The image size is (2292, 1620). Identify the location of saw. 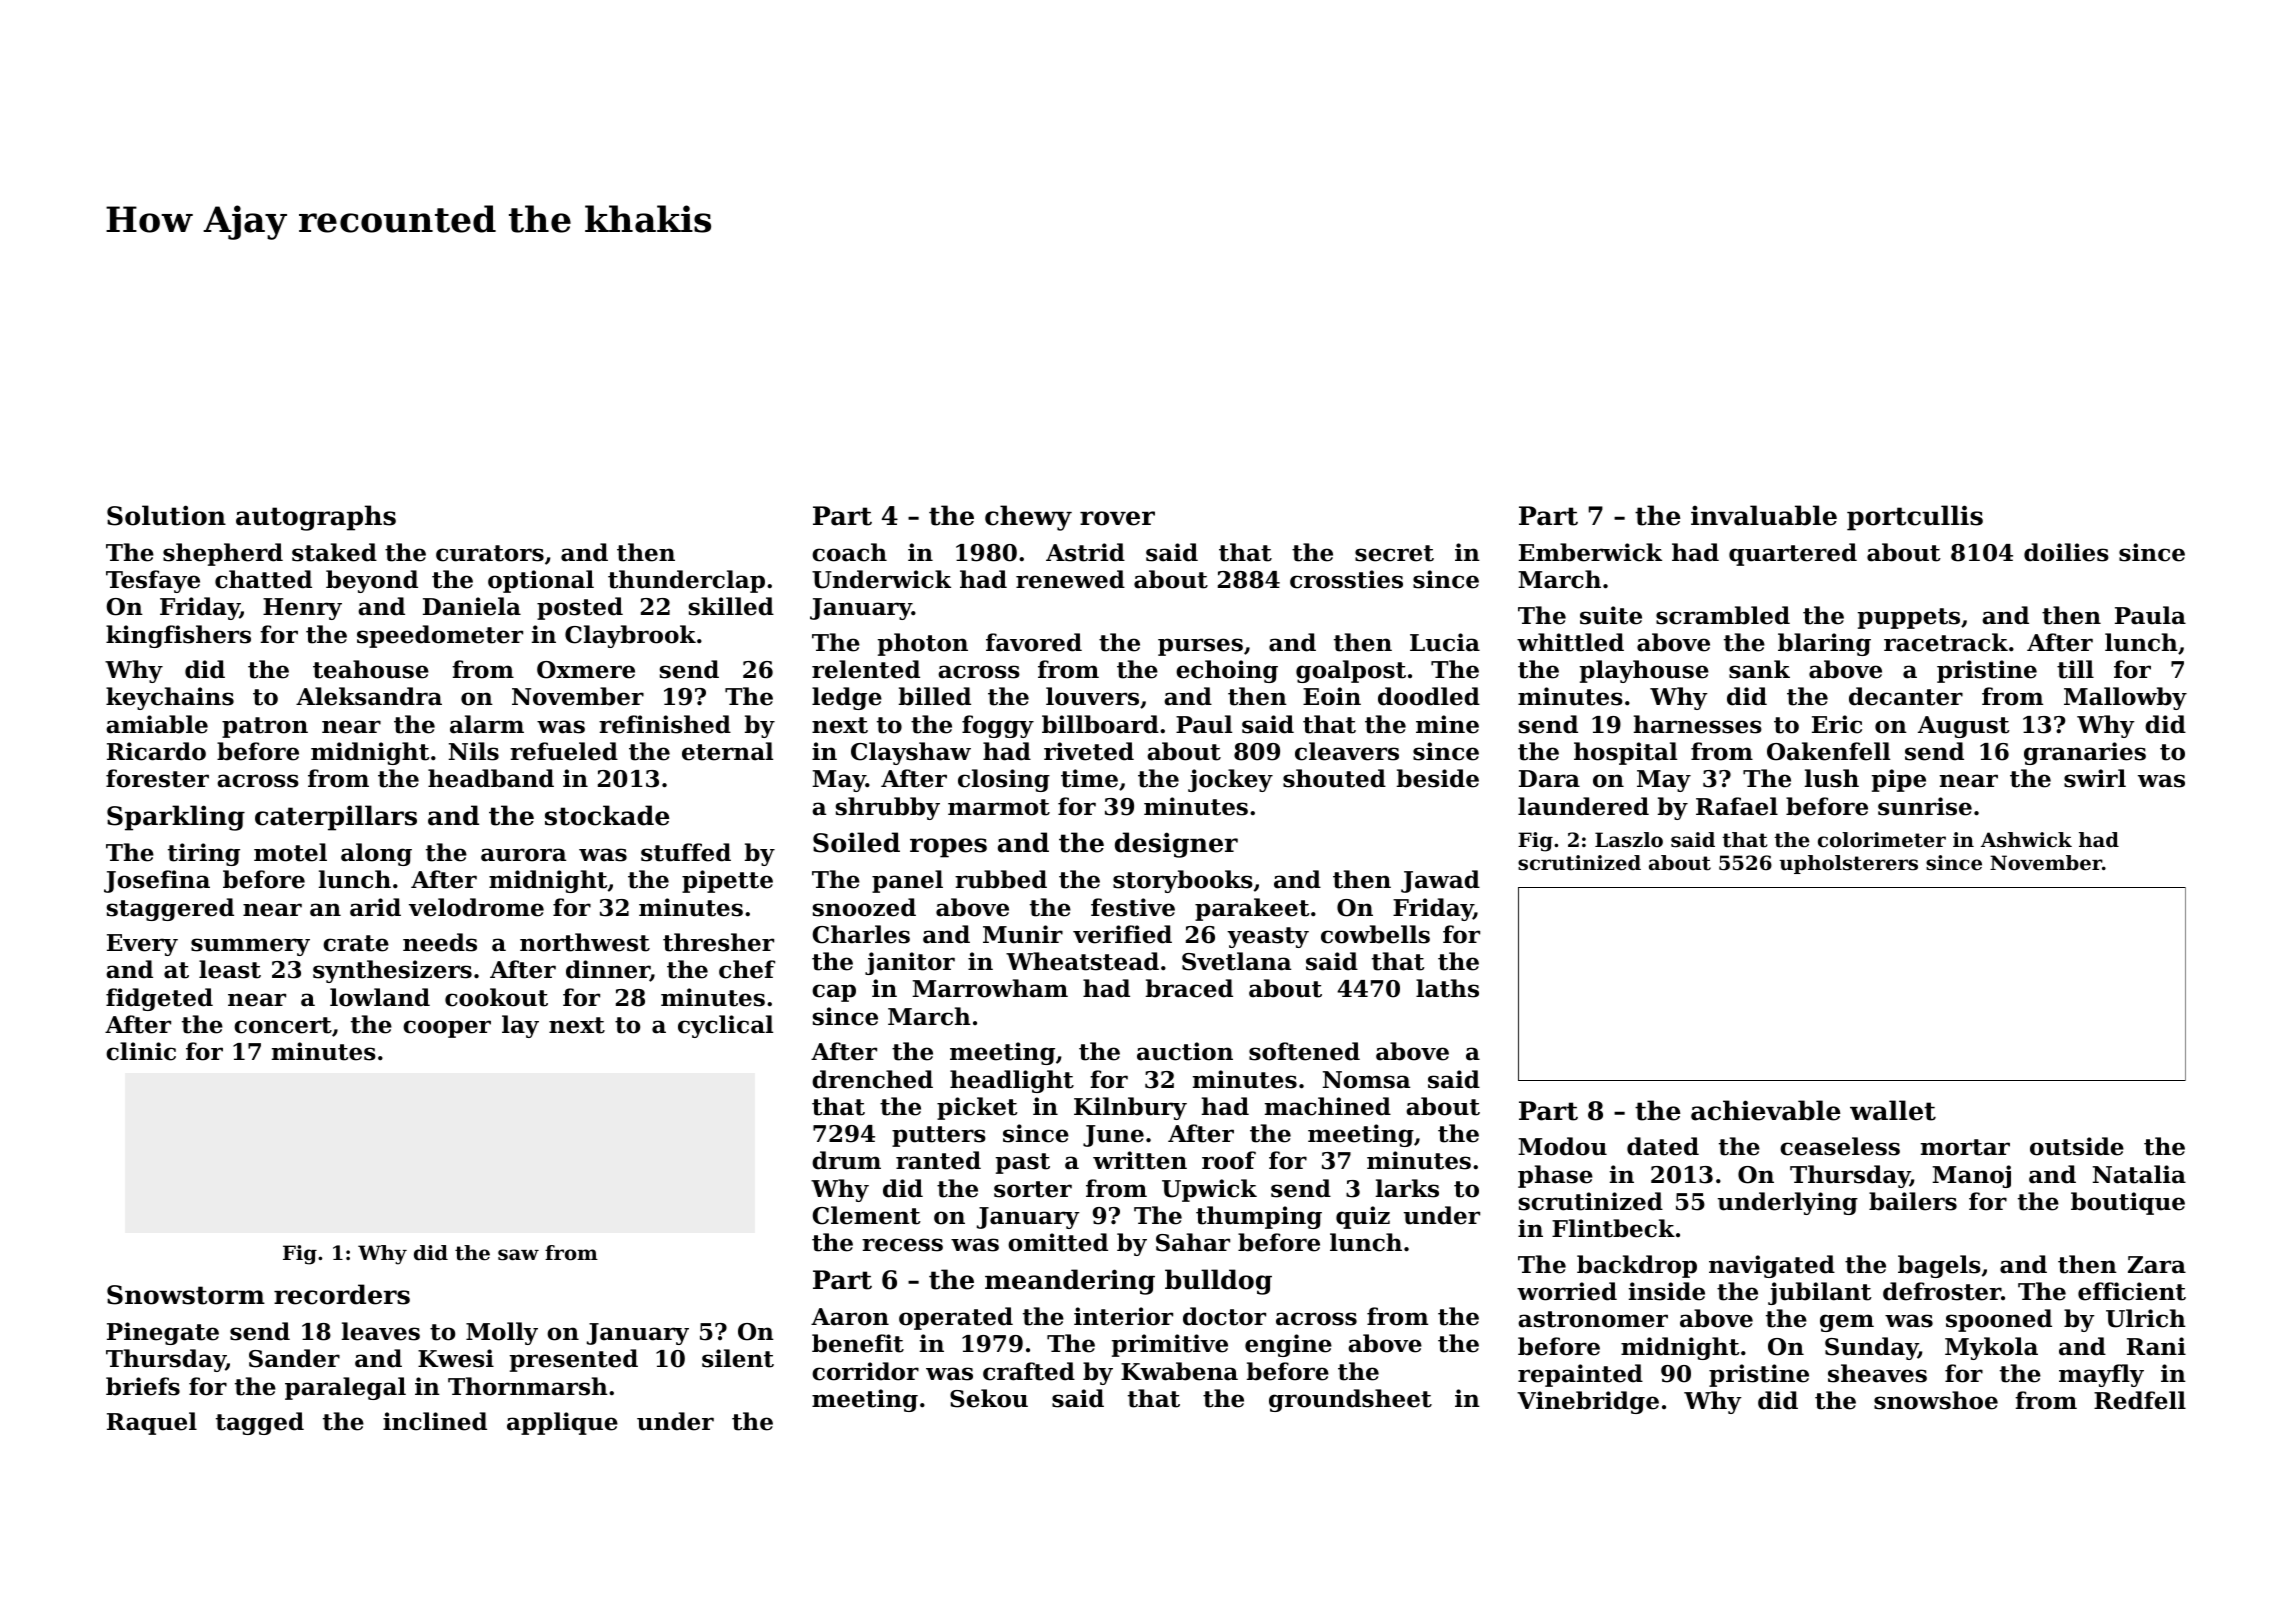
(518, 1255).
